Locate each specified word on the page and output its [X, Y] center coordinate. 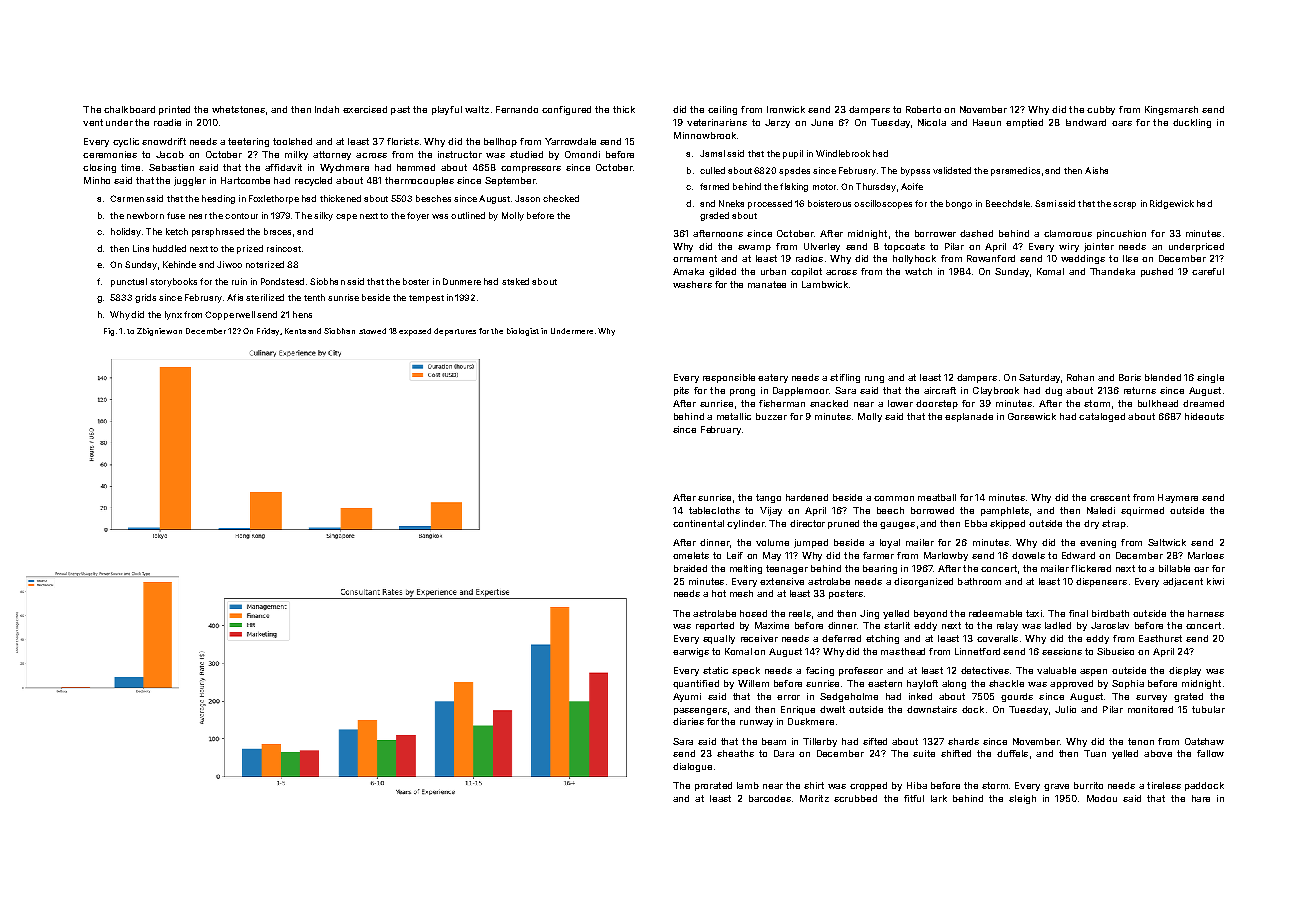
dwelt [832, 709]
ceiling [722, 110]
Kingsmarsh [1171, 110]
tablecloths [714, 510]
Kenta [295, 331]
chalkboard [129, 109]
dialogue [692, 767]
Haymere [1178, 498]
